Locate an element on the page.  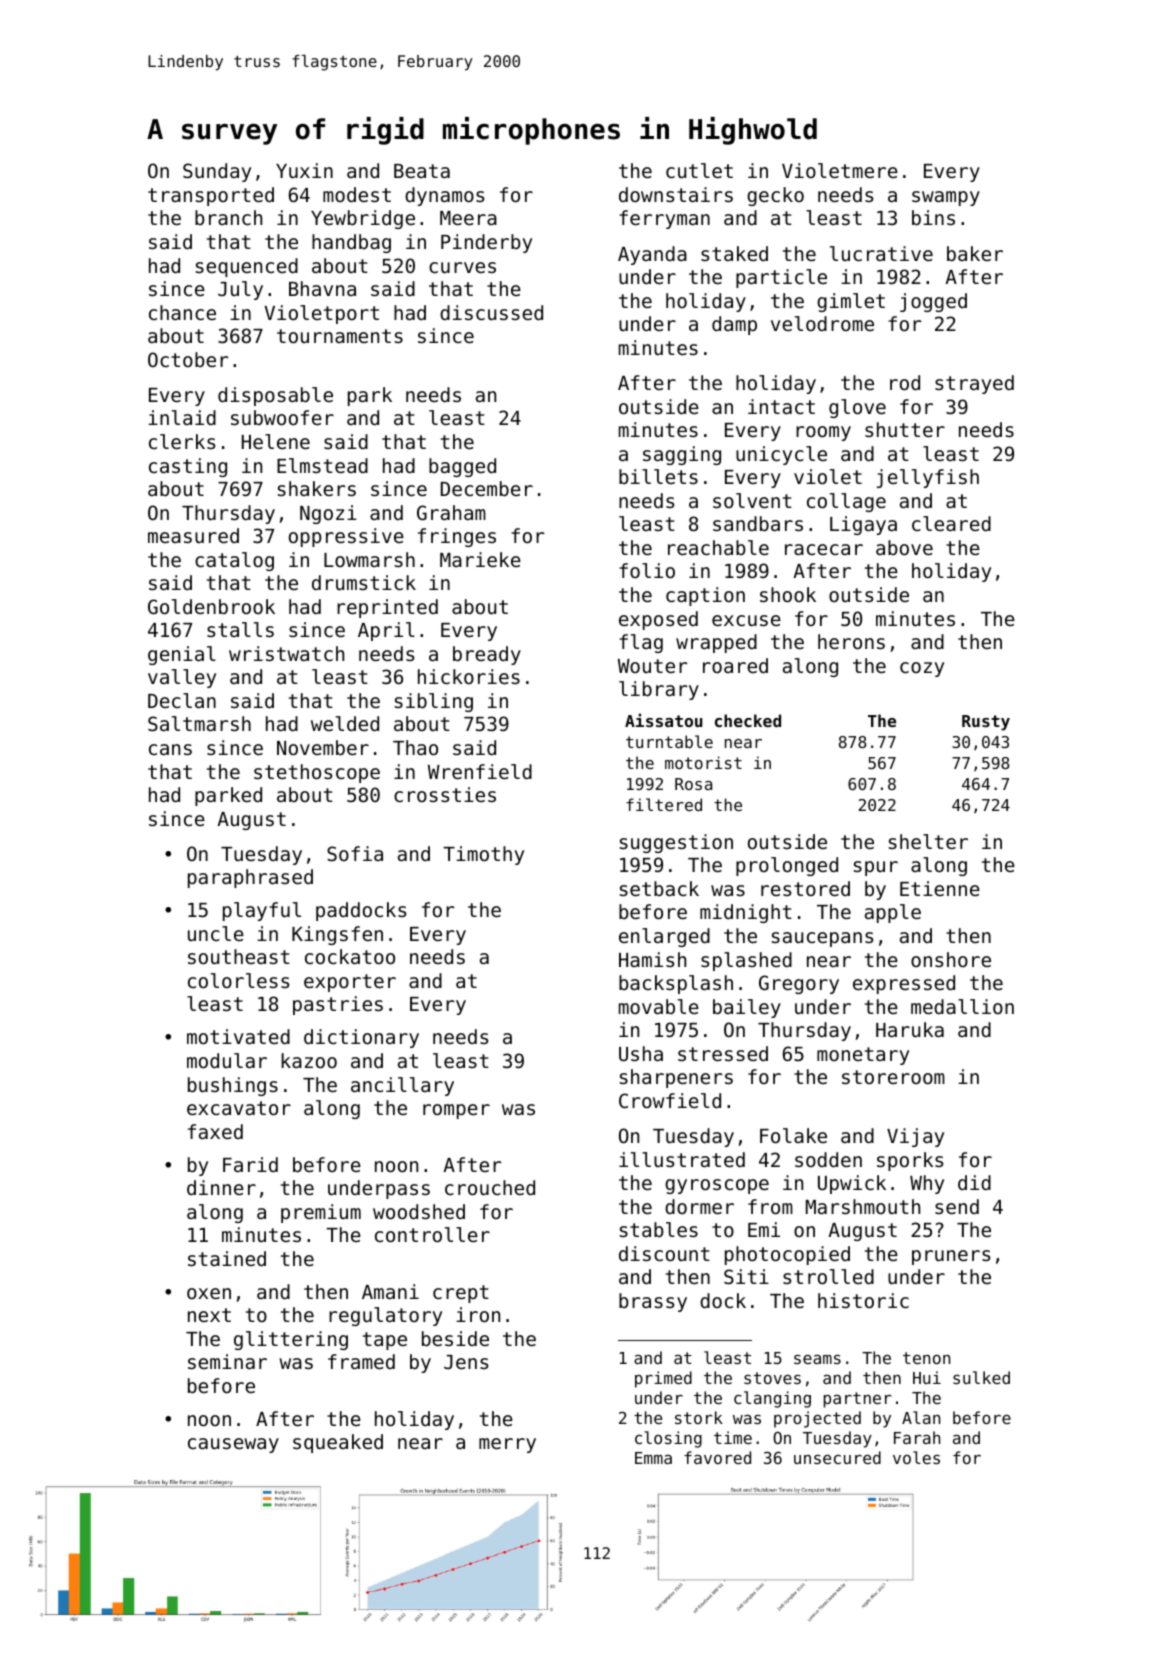
voles is located at coordinates (916, 1457).
